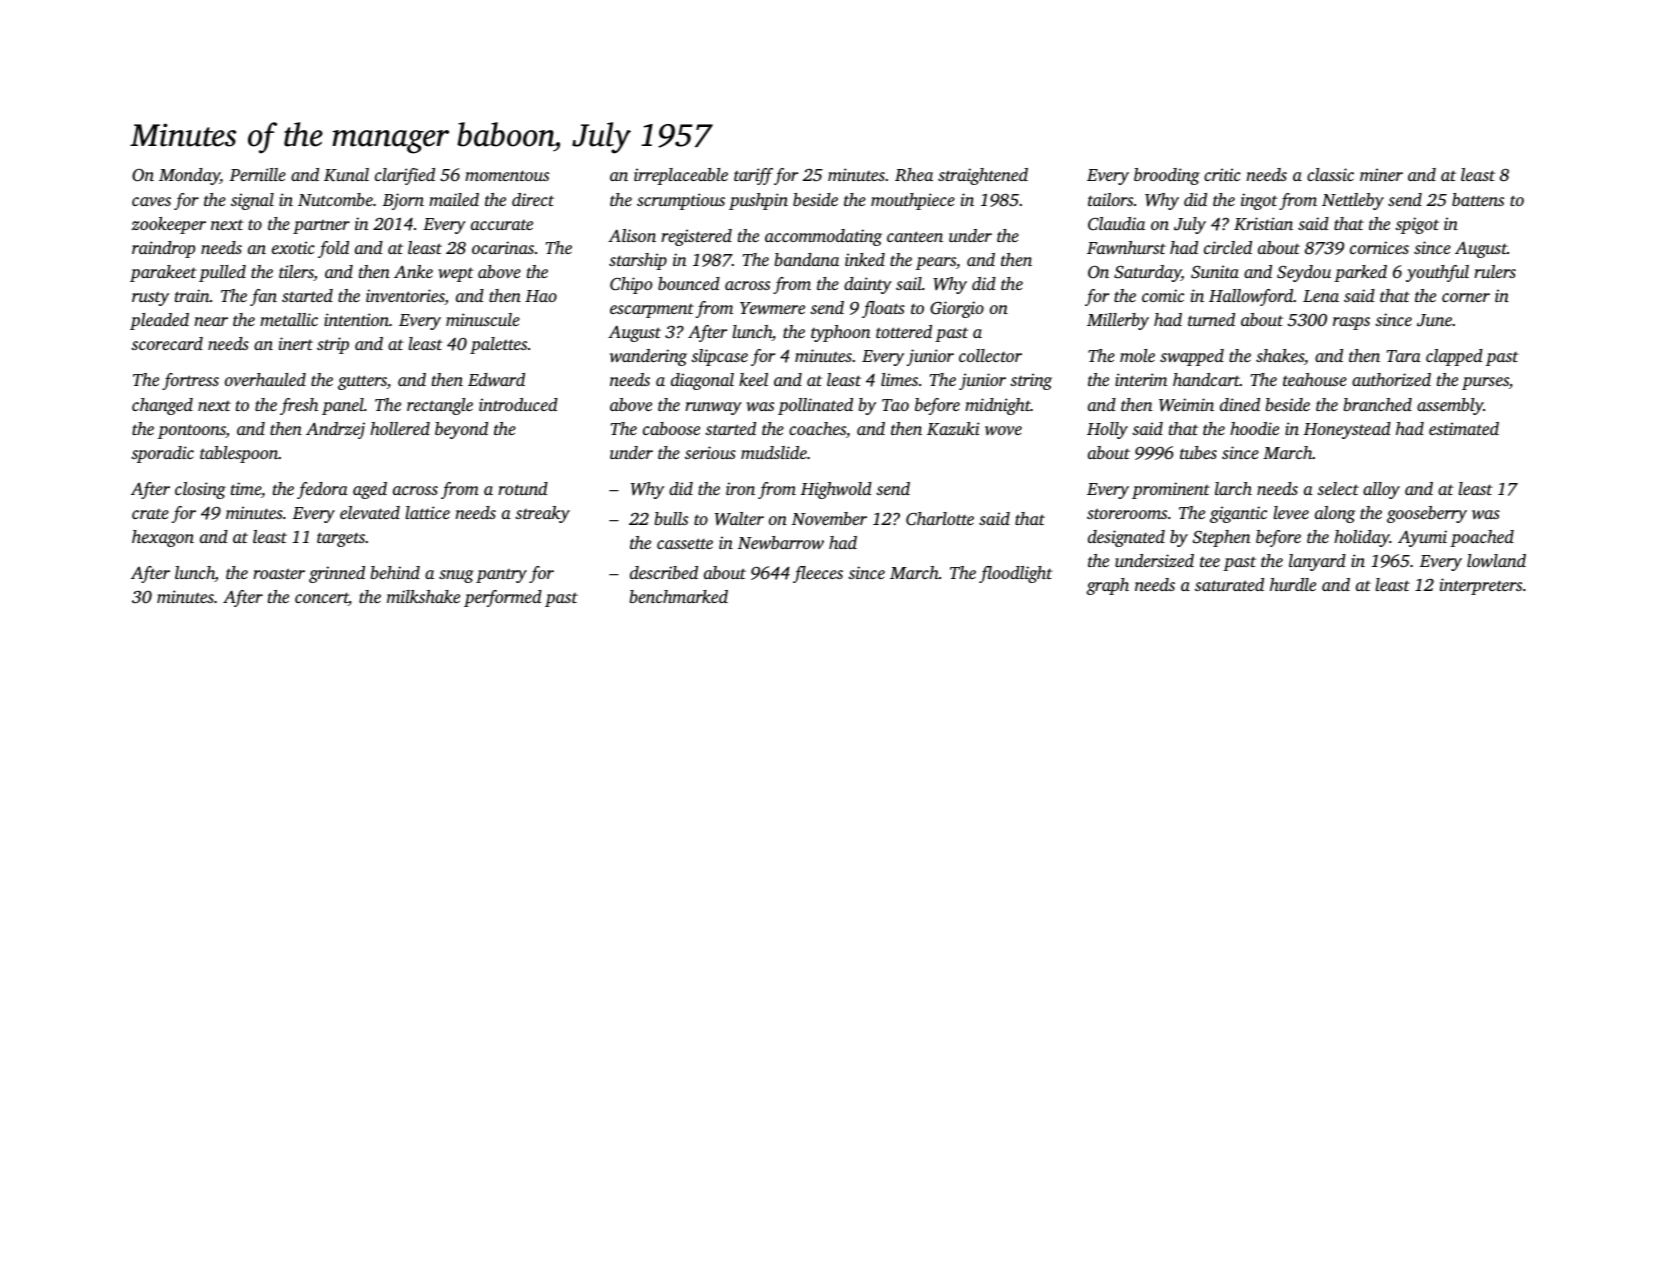  What do you see at coordinates (914, 175) in the screenshot?
I see `Rhea` at bounding box center [914, 175].
